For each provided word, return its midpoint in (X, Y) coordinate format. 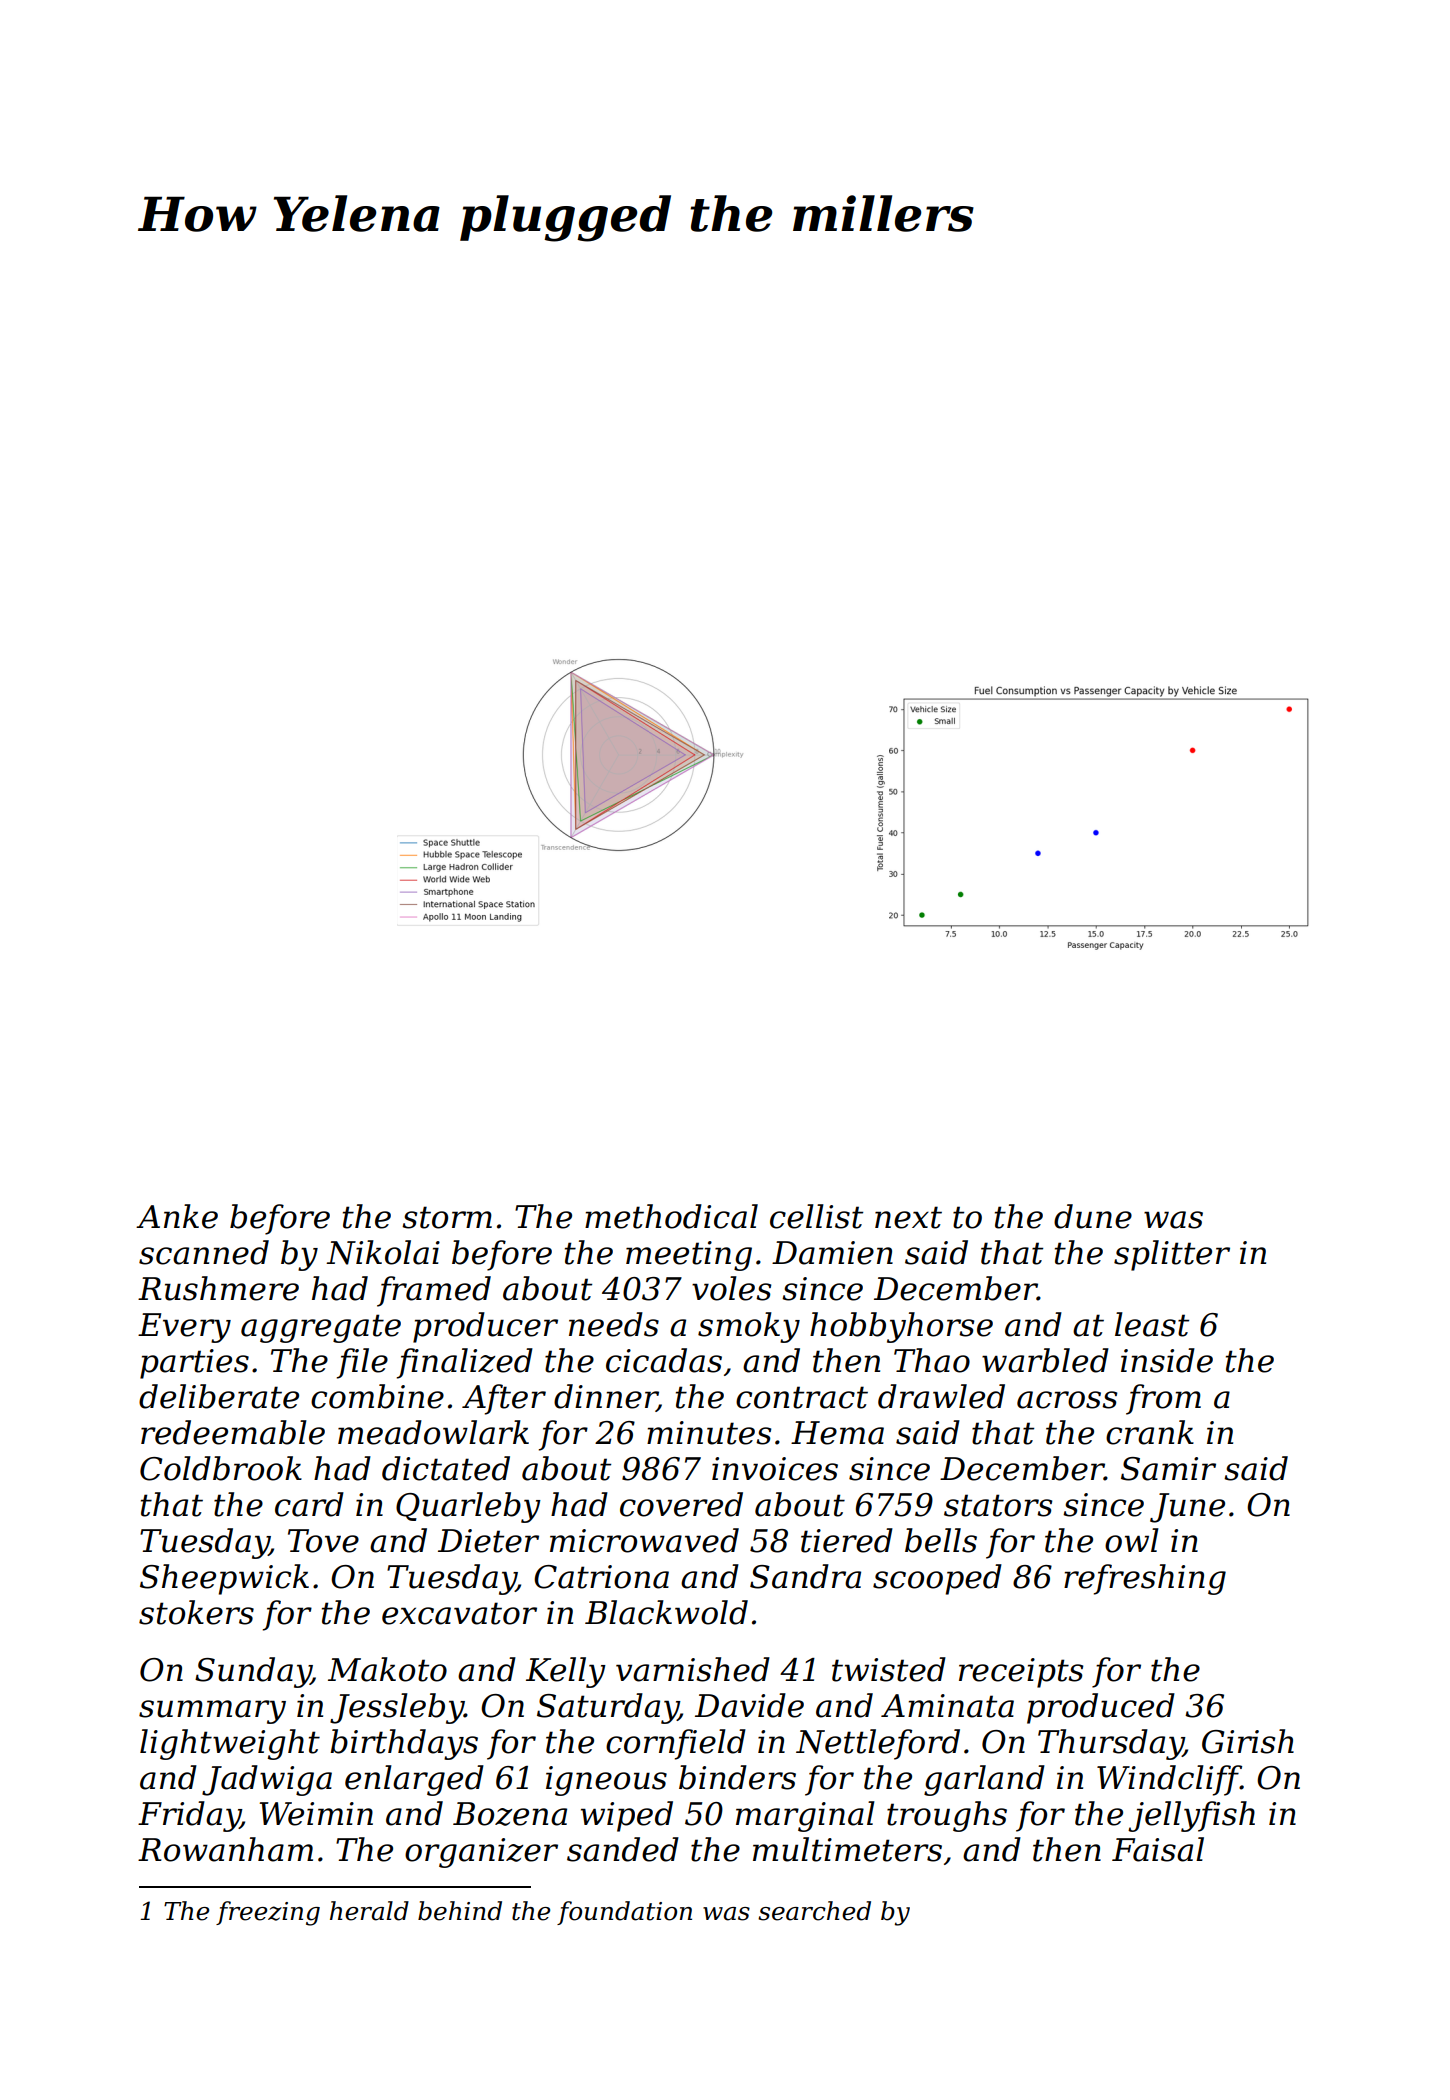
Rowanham (225, 1849)
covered (681, 1504)
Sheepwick (224, 1579)
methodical (671, 1216)
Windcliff (1169, 1780)
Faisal (1158, 1849)
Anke (177, 1216)
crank (1150, 1432)
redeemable (233, 1432)
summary (212, 1712)
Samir (1168, 1469)
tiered (847, 1540)
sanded (623, 1849)
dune (1093, 1216)
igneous (606, 1781)
